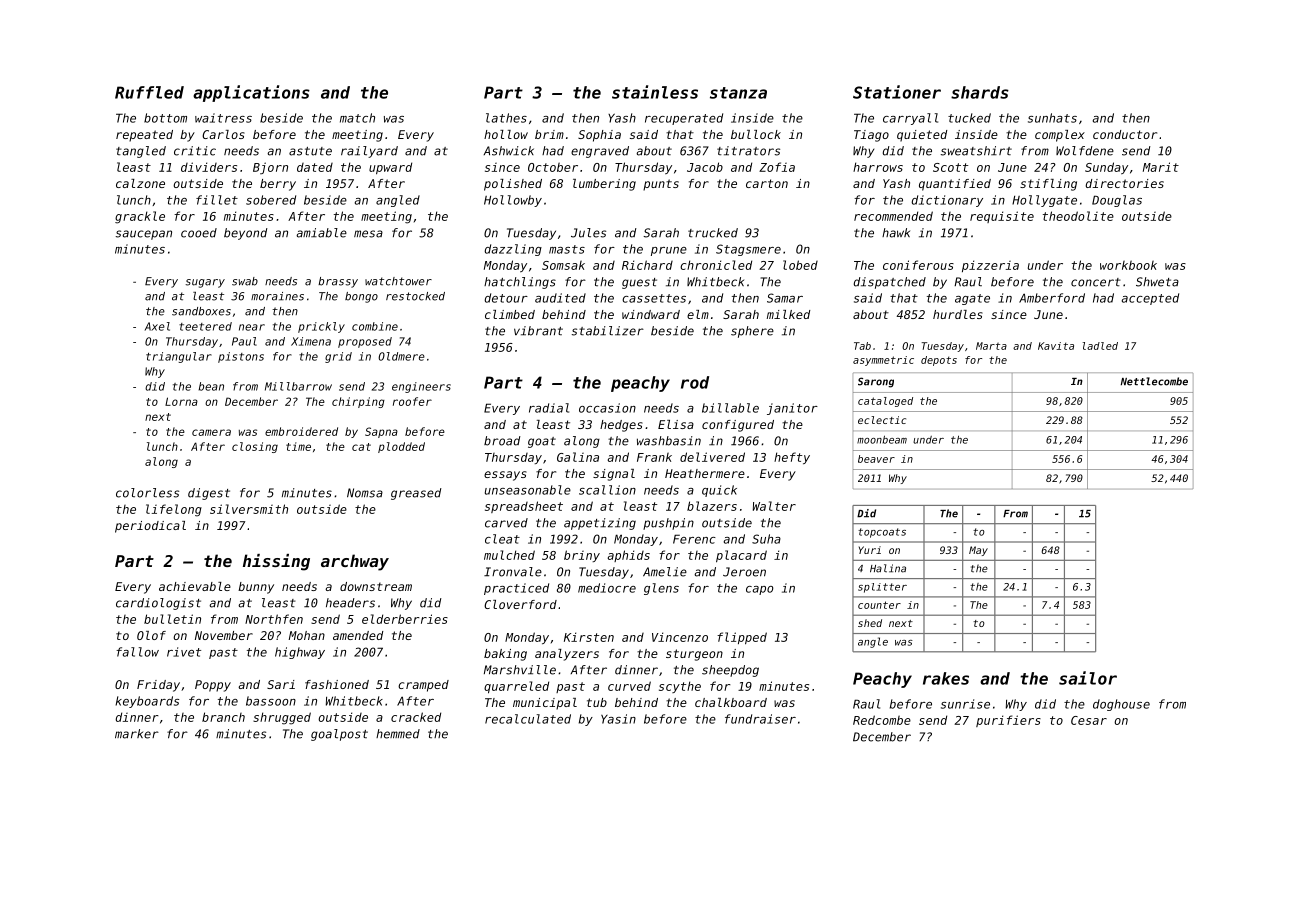 The width and height of the screenshot is (1308, 924). What do you see at coordinates (760, 719) in the screenshot?
I see `fundraiser` at bounding box center [760, 719].
